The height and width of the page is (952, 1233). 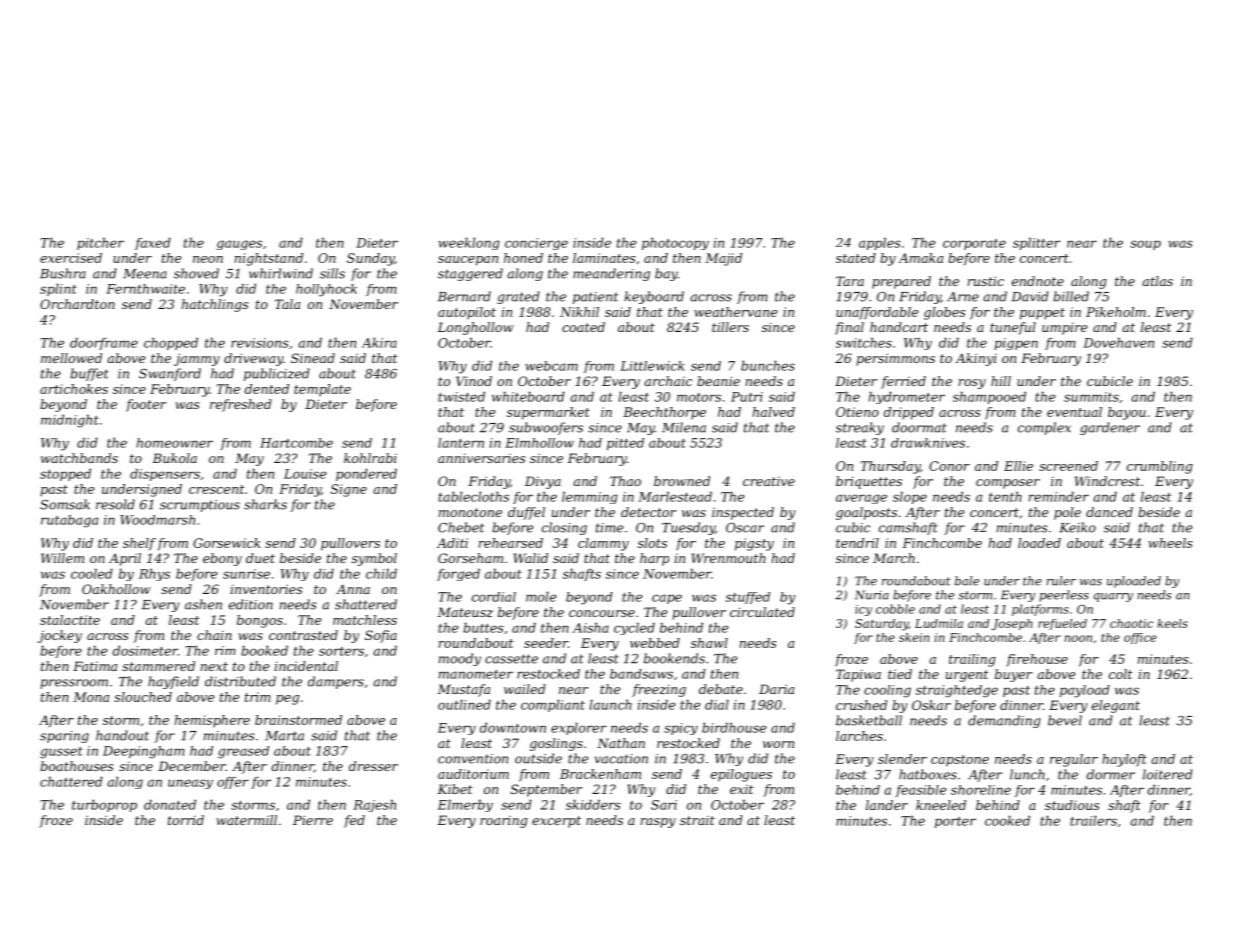 What do you see at coordinates (778, 744) in the page?
I see `worn` at bounding box center [778, 744].
